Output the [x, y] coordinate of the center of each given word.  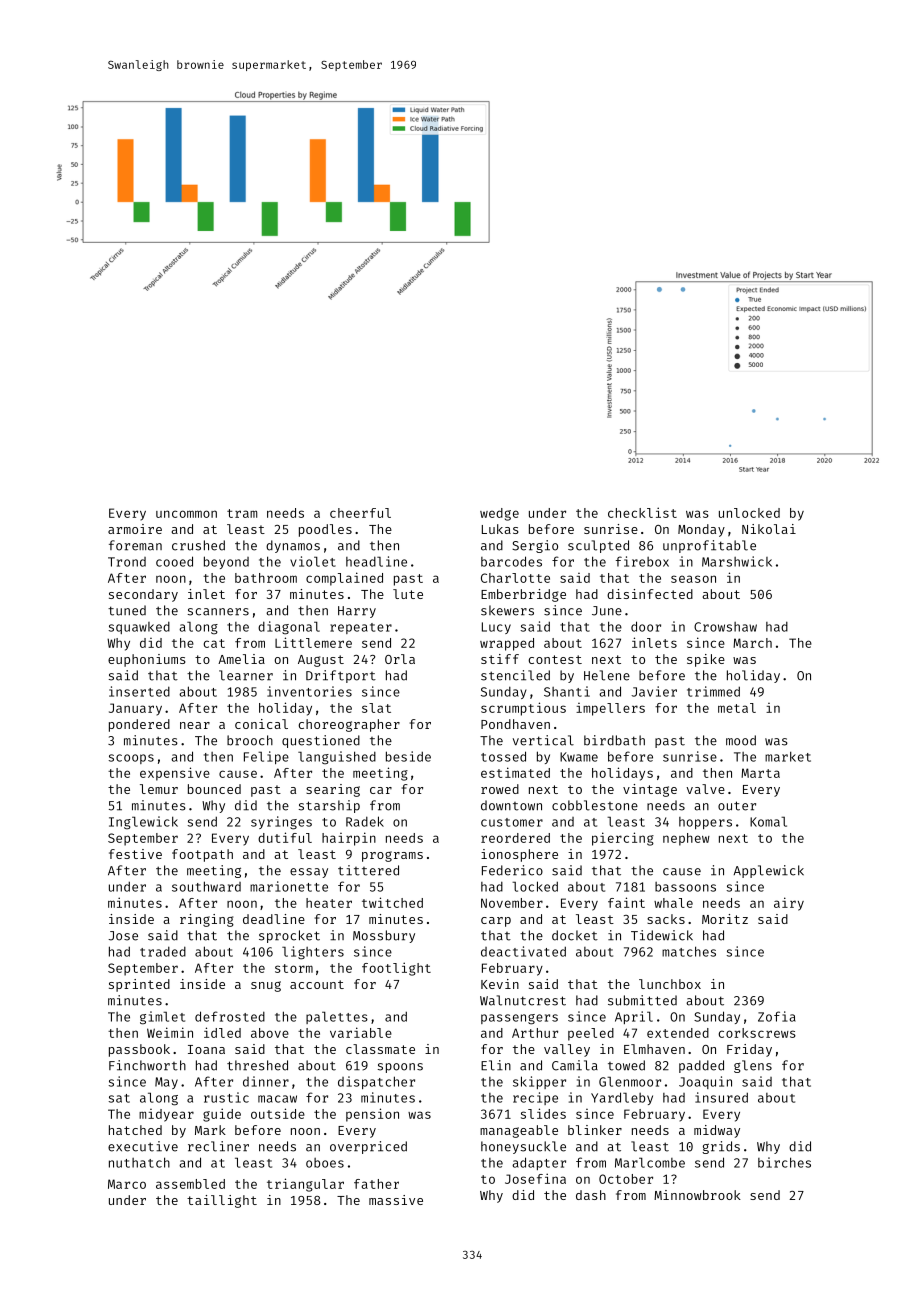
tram [242, 513]
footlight [396, 969]
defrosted [230, 1016]
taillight [222, 1201]
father [376, 1184]
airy [789, 904]
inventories [309, 691]
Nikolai [769, 529]
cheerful [360, 513]
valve [705, 789]
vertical [543, 740]
